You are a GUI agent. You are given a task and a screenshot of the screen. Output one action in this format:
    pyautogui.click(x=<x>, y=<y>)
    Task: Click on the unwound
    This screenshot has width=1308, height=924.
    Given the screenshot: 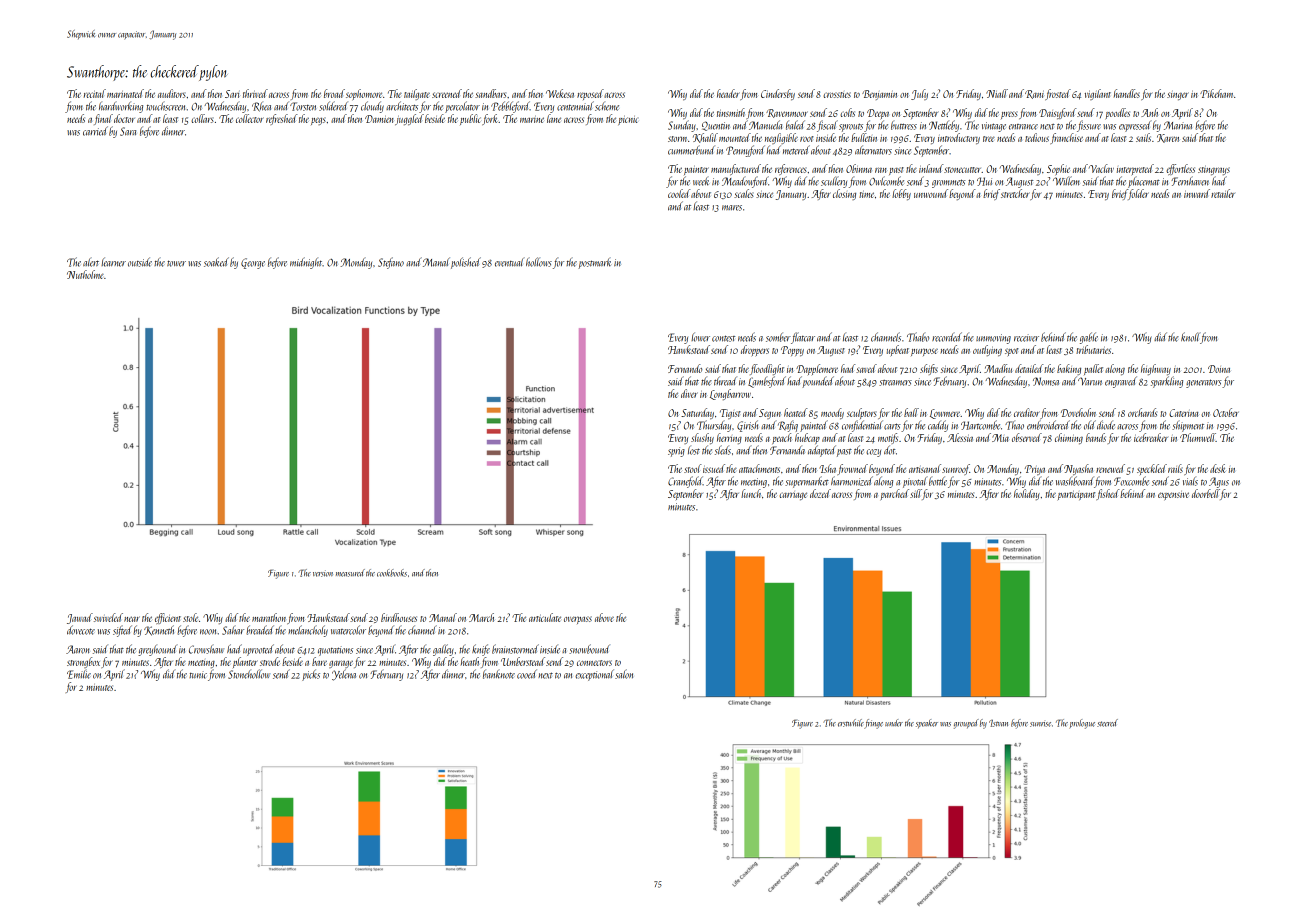 What is the action you would take?
    pyautogui.click(x=931, y=193)
